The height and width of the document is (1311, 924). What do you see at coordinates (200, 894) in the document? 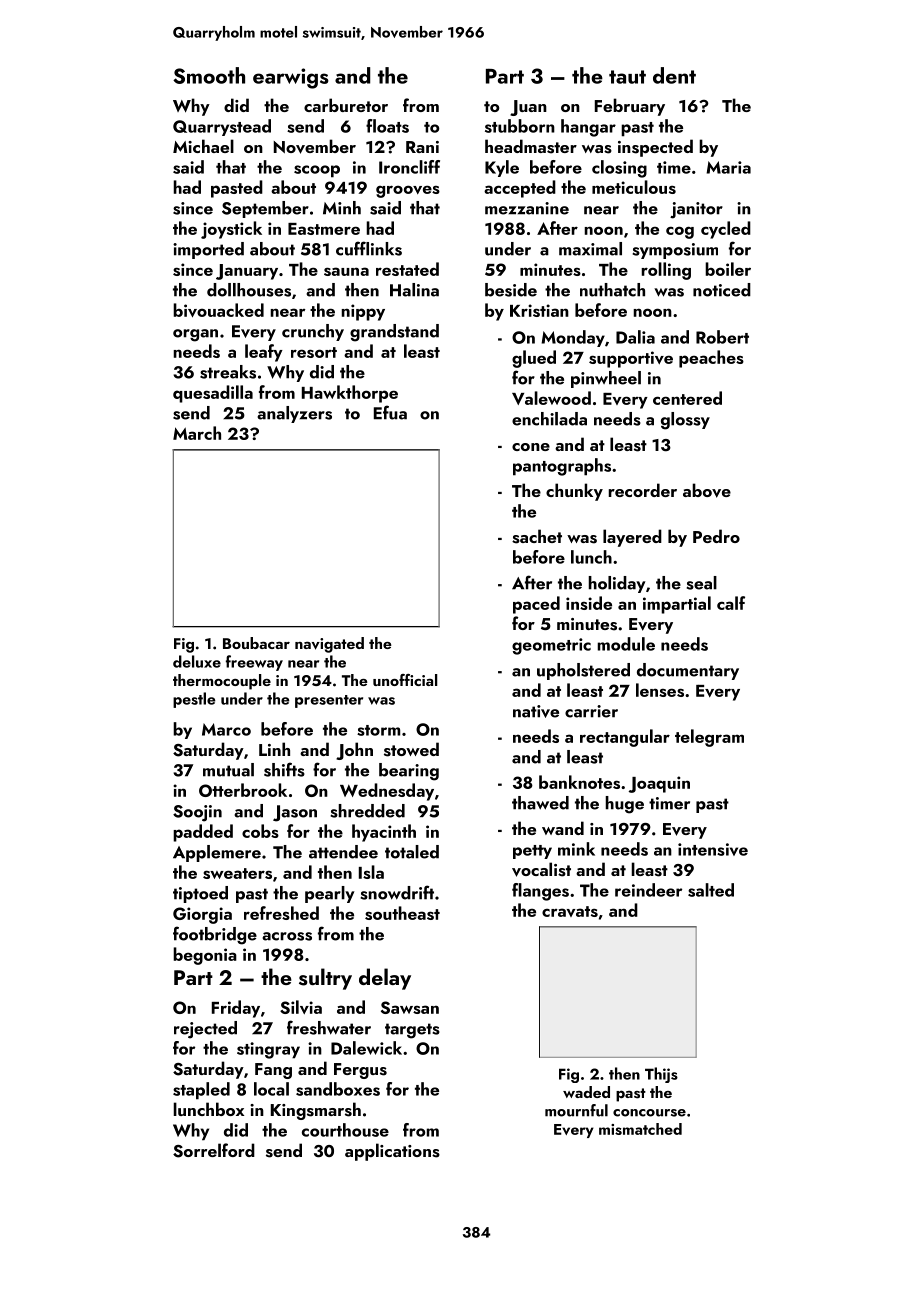
I see `tiptoed` at bounding box center [200, 894].
